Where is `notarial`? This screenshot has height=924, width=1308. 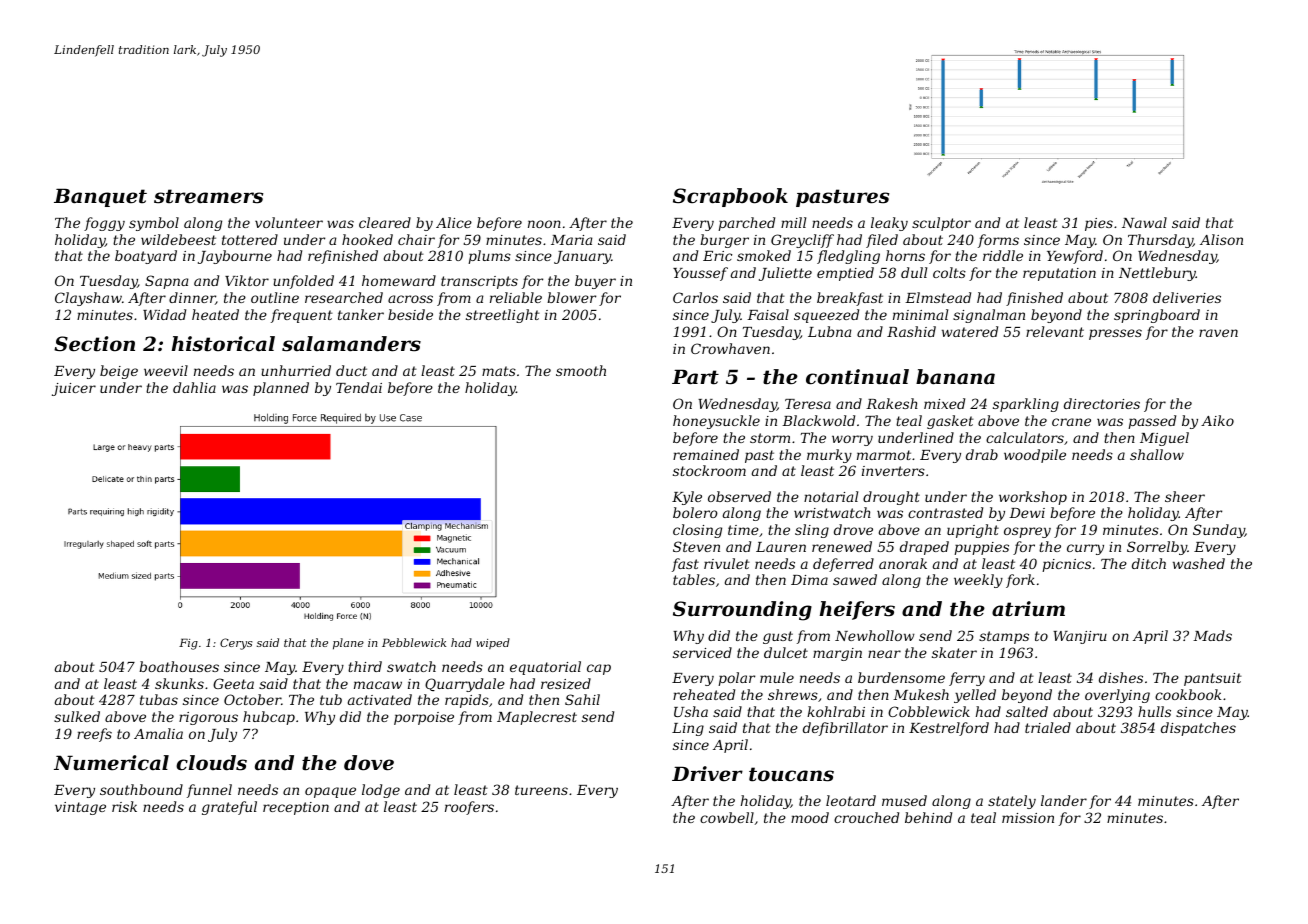
notarial is located at coordinates (831, 496).
